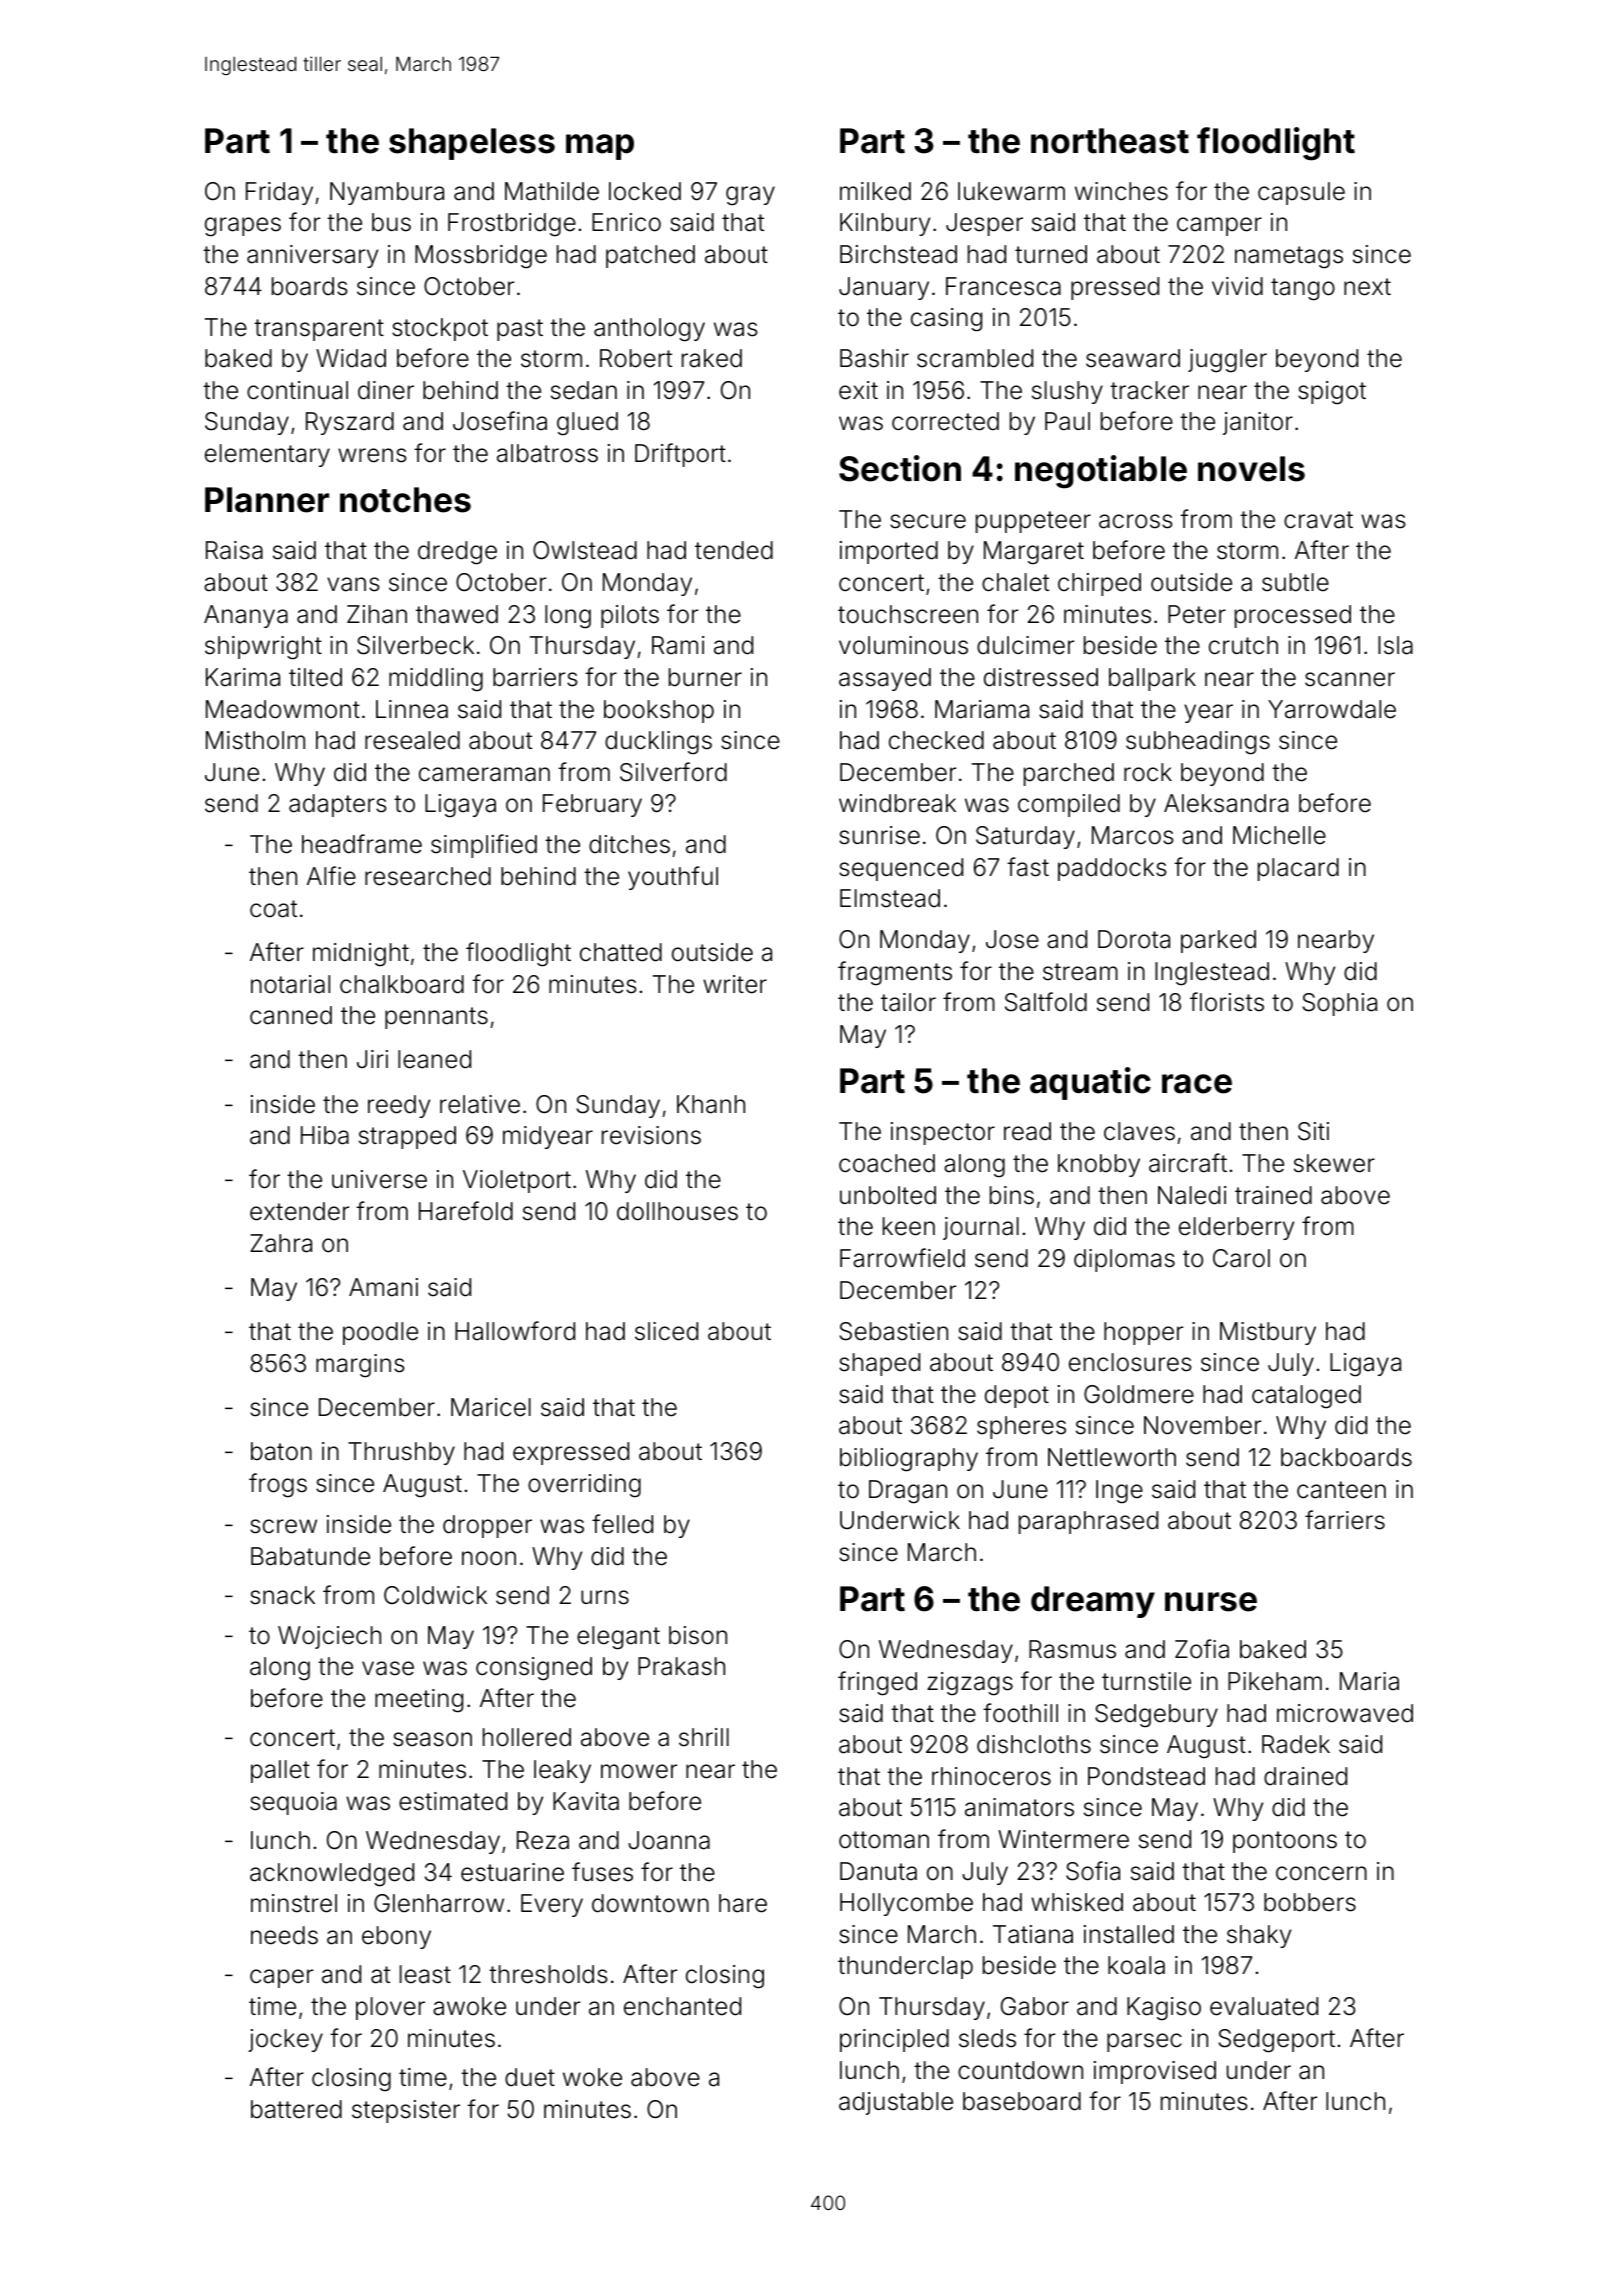  I want to click on plover, so click(390, 2008).
